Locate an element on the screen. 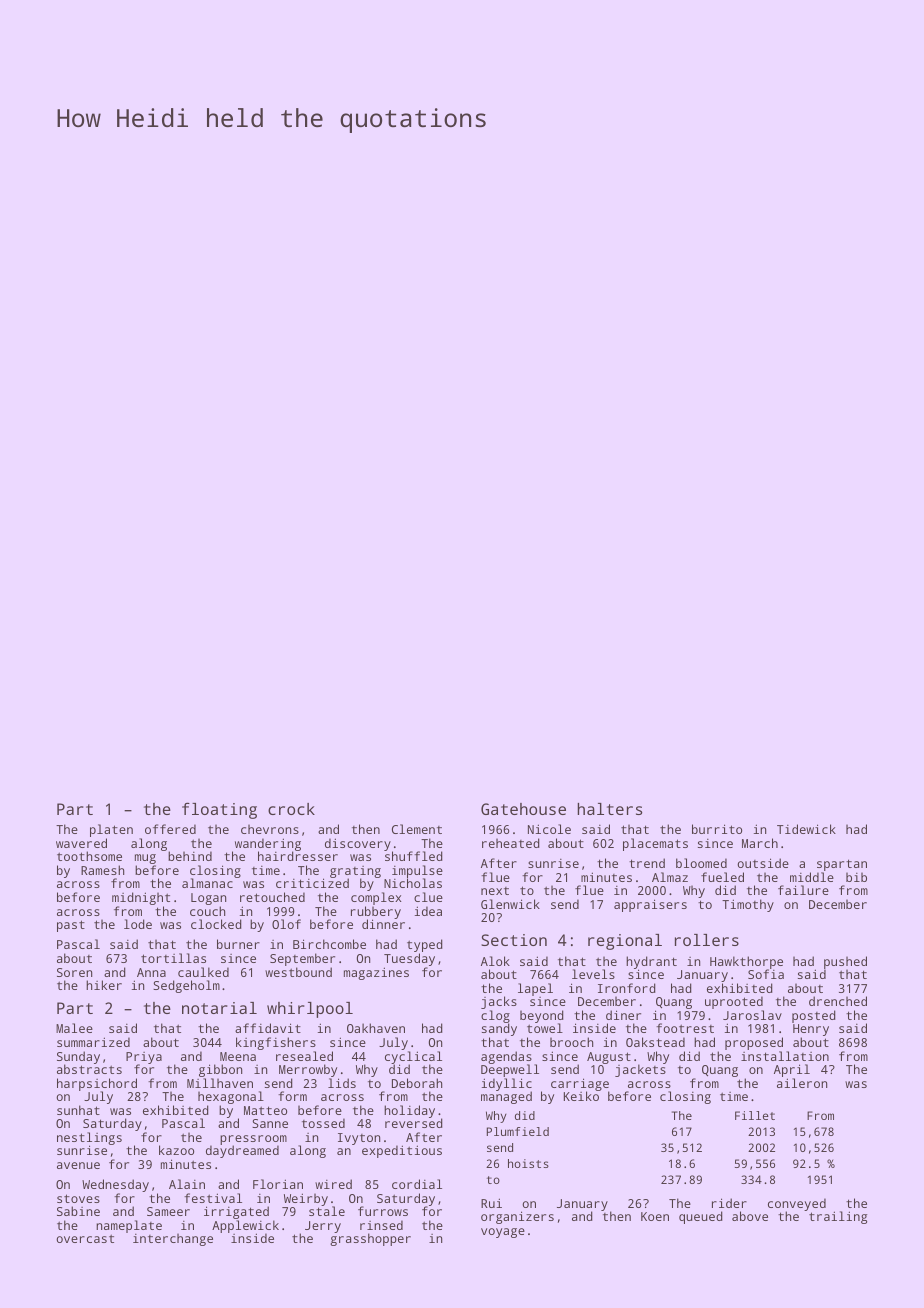  Keiko is located at coordinates (581, 1096).
